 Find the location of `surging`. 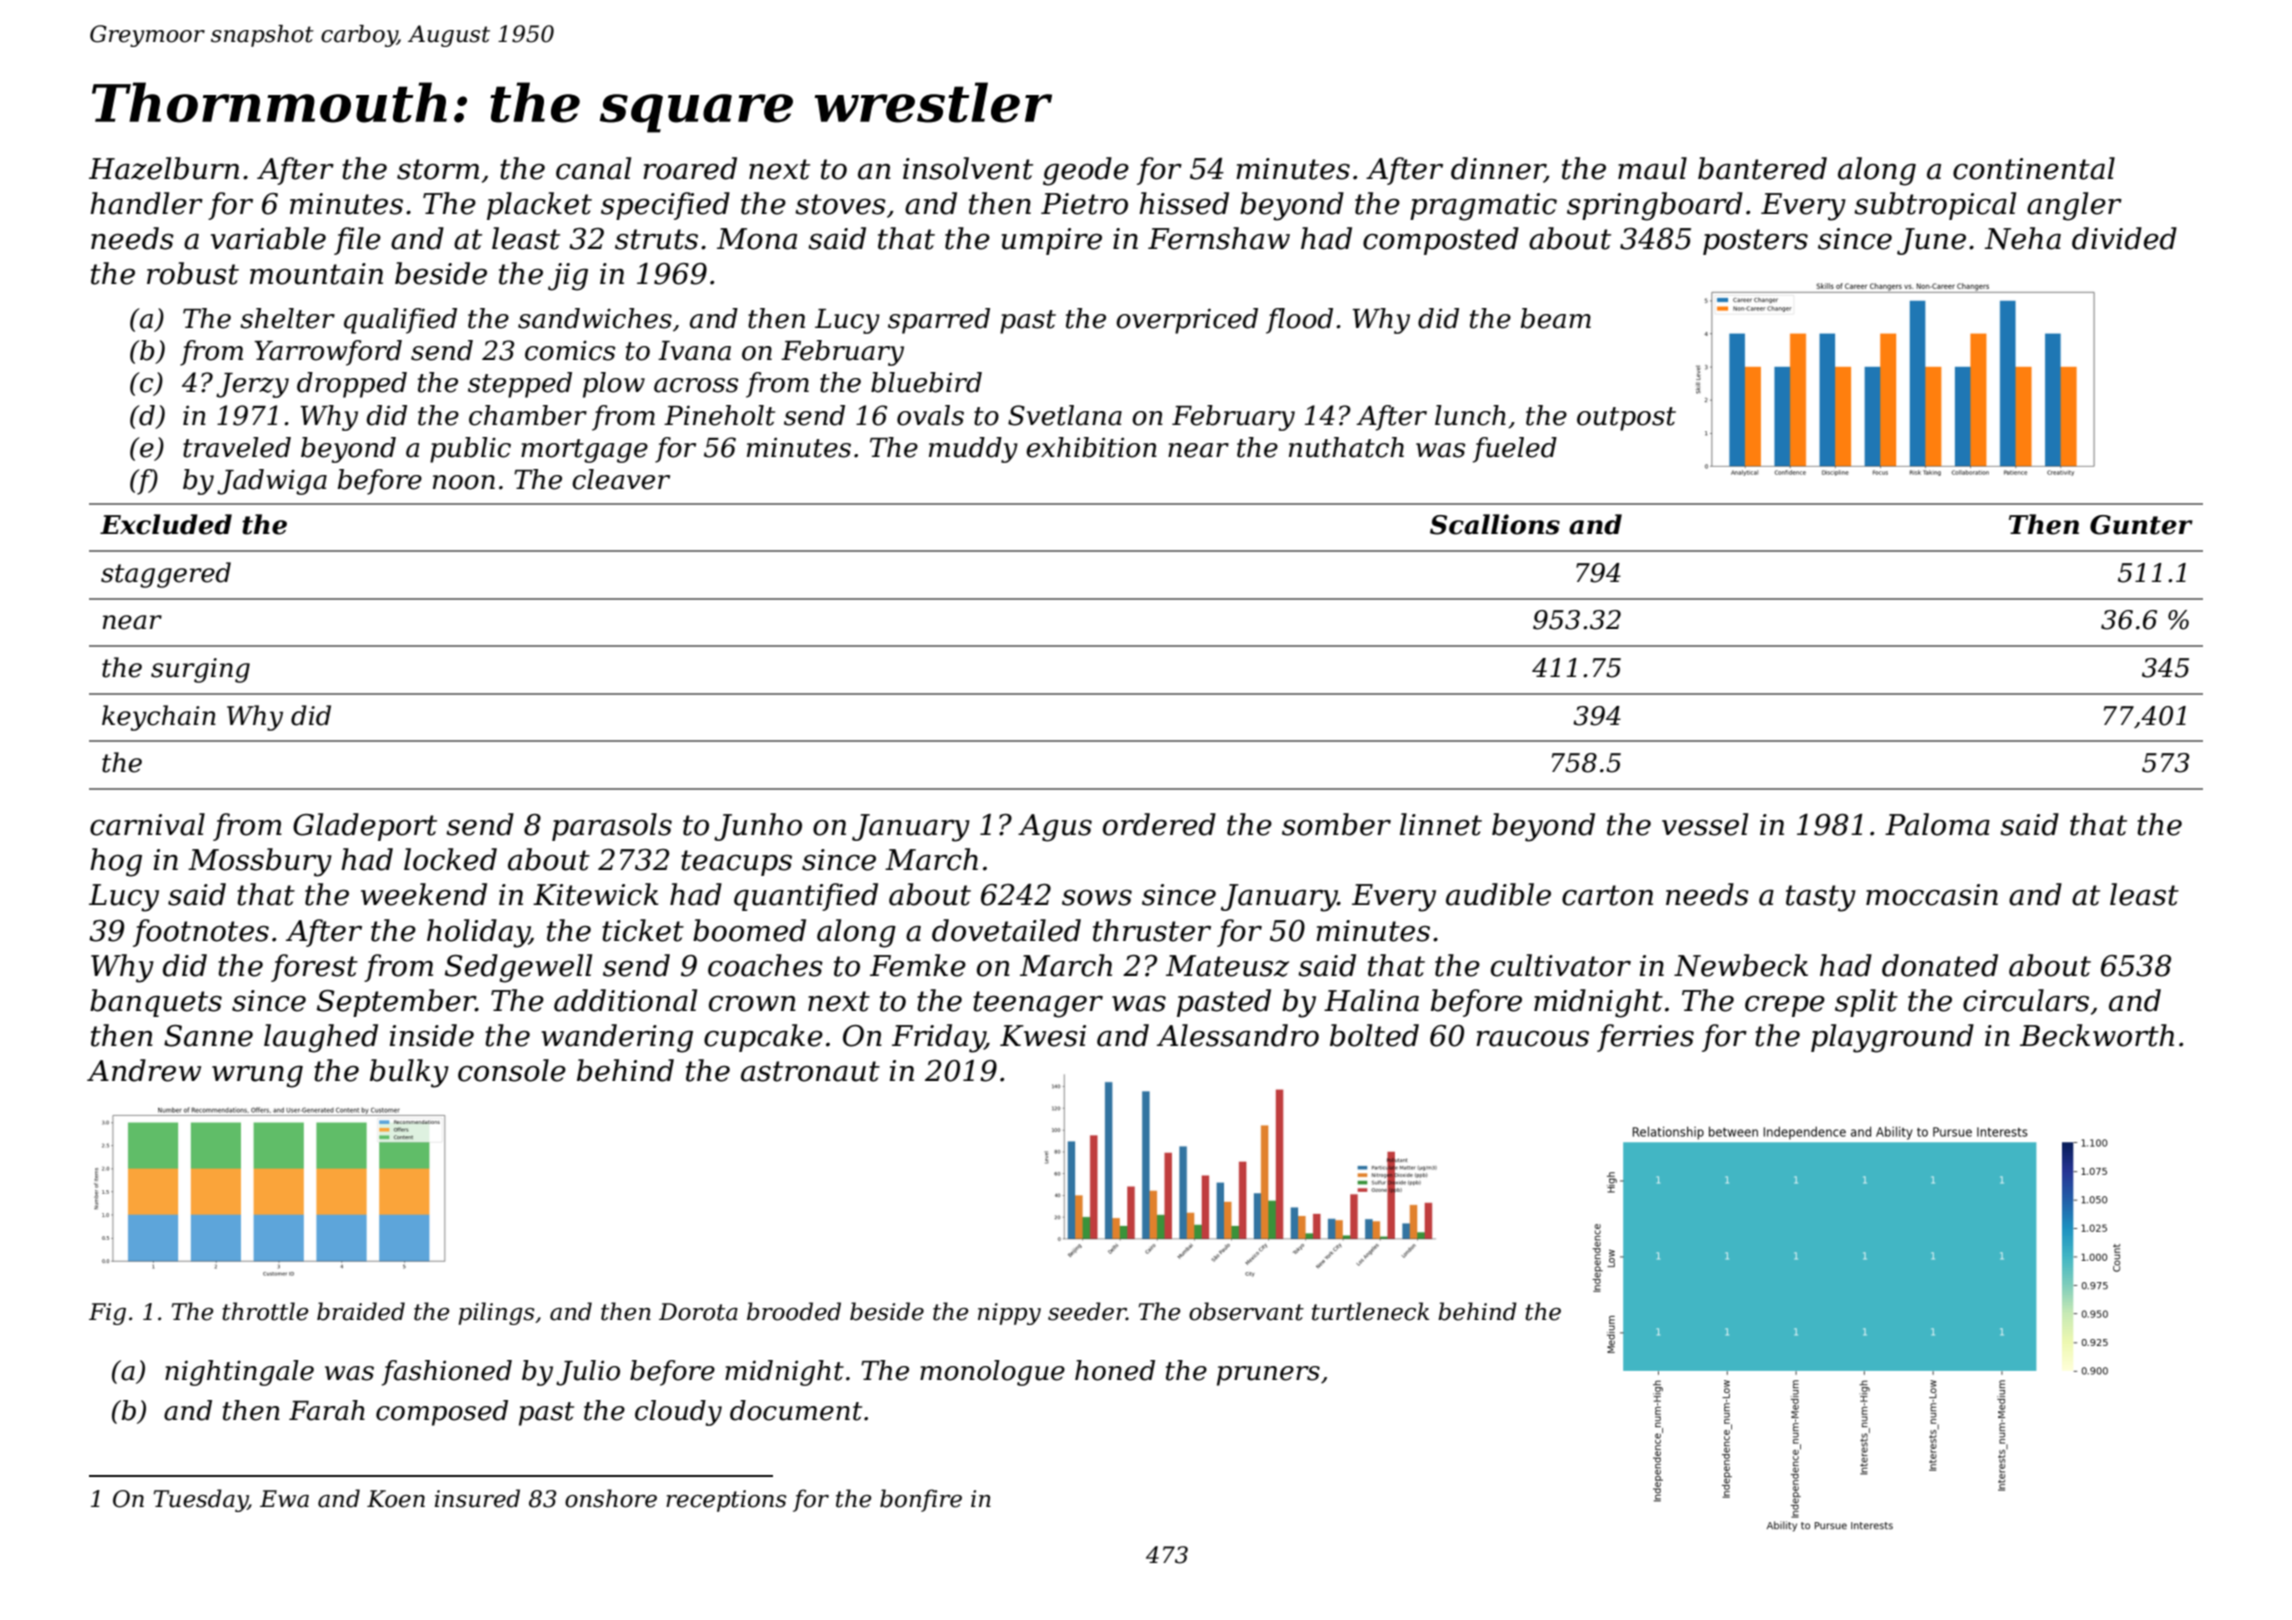

surging is located at coordinates (200, 670).
